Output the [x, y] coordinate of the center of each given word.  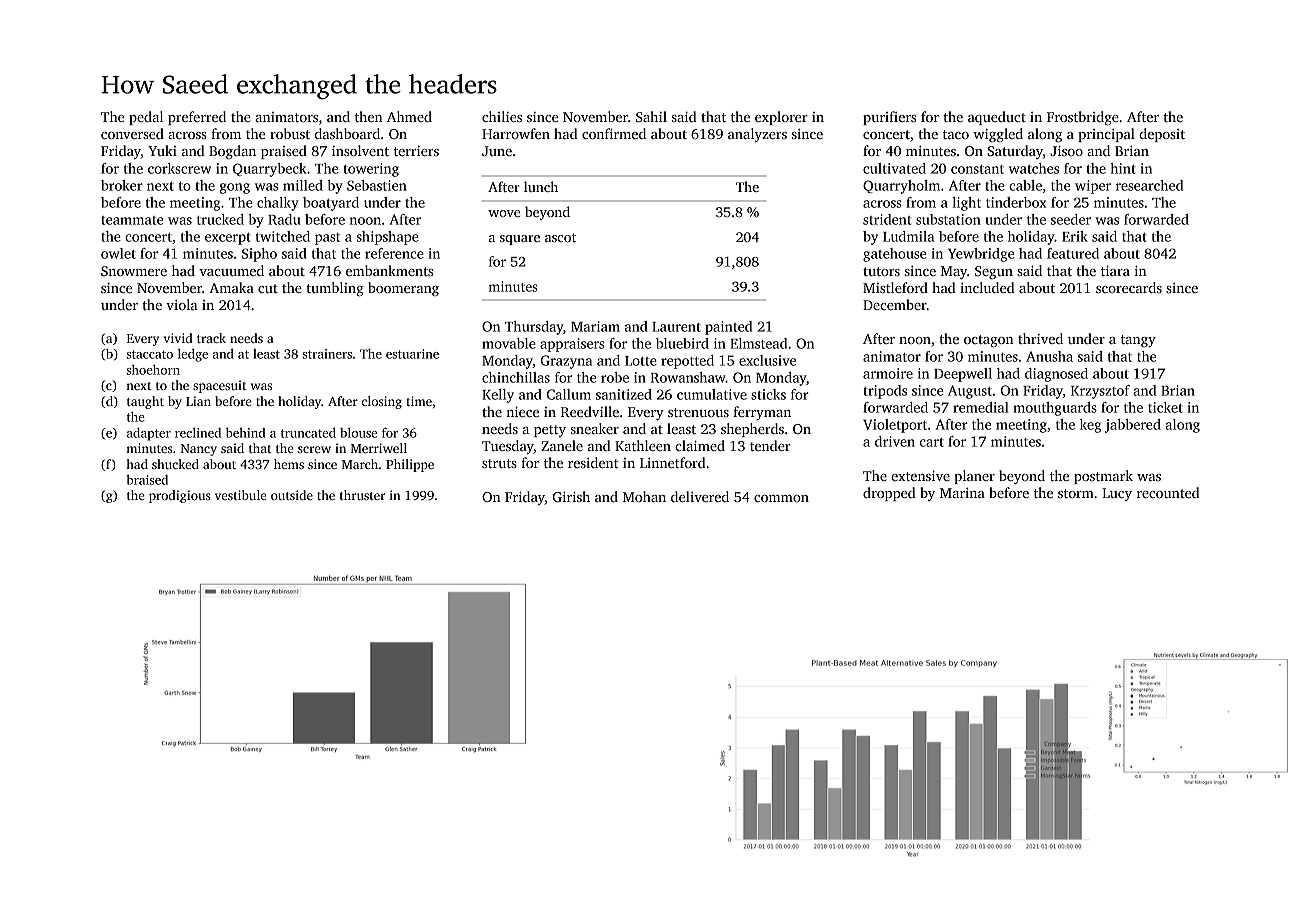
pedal [146, 118]
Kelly [498, 396]
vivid [178, 338]
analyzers [757, 135]
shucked [175, 464]
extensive [920, 475]
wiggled [998, 135]
